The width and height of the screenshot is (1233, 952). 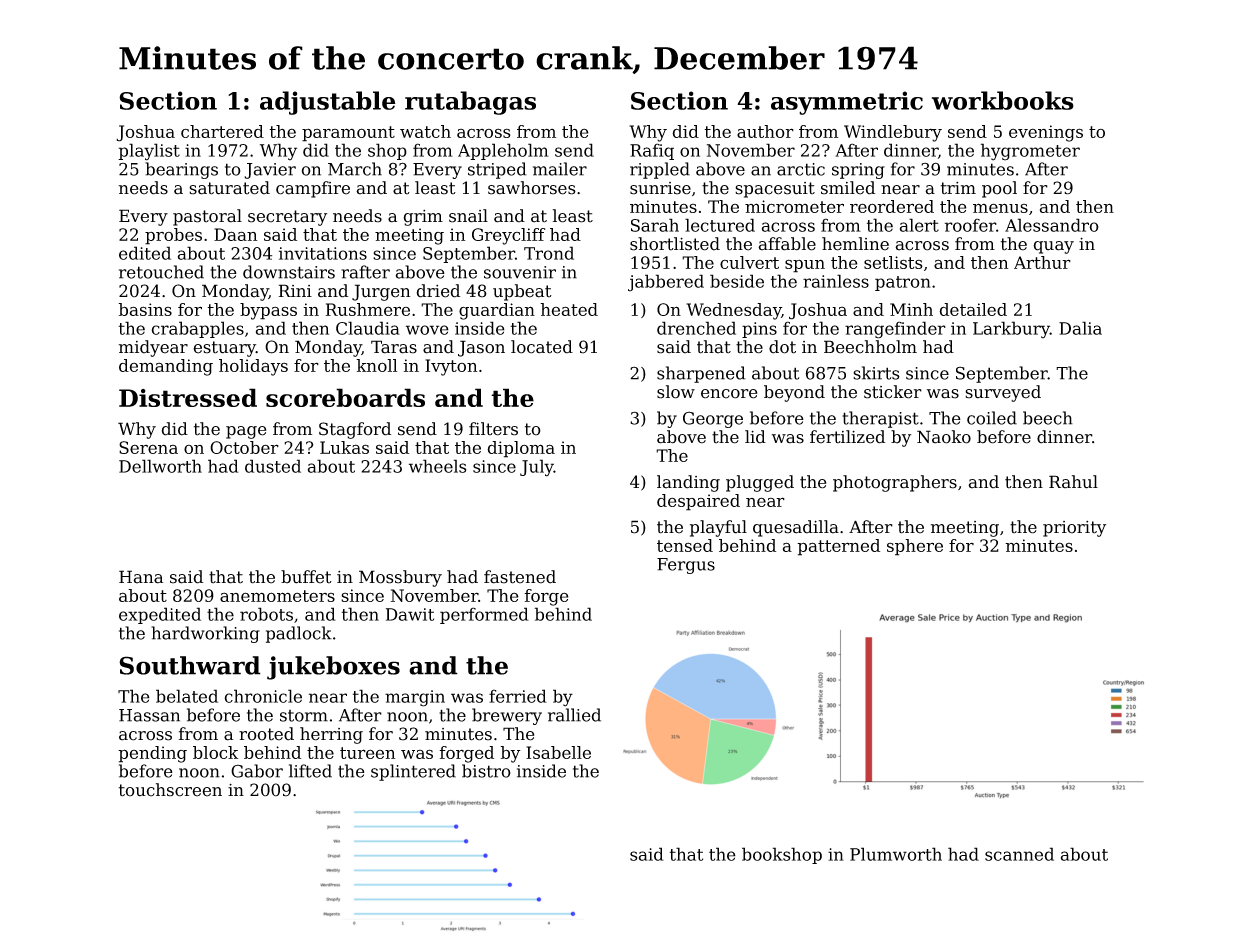 What do you see at coordinates (558, 752) in the screenshot?
I see `Isabelle` at bounding box center [558, 752].
